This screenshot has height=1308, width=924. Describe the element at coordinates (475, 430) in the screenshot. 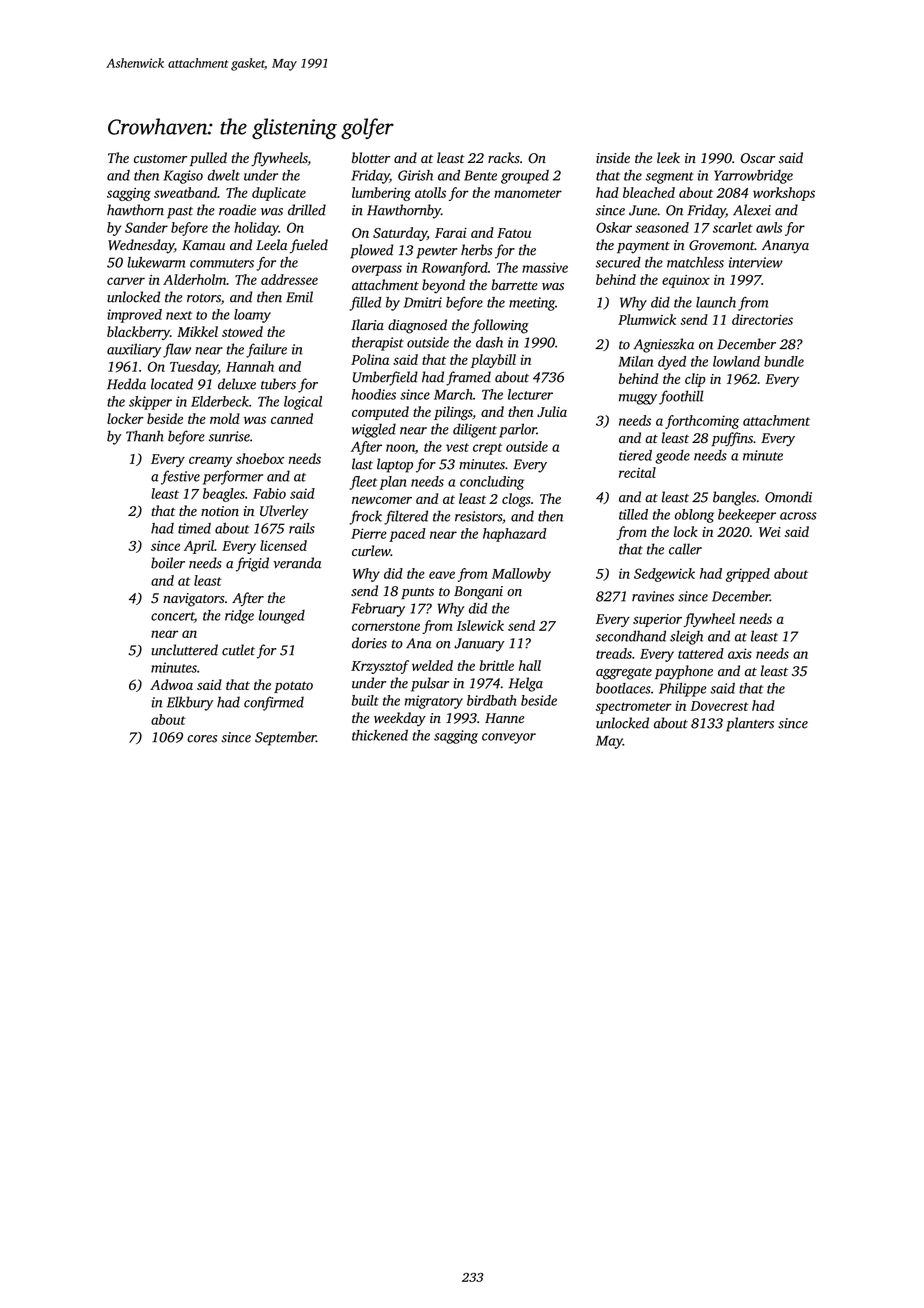

I see `diligent` at that location.
